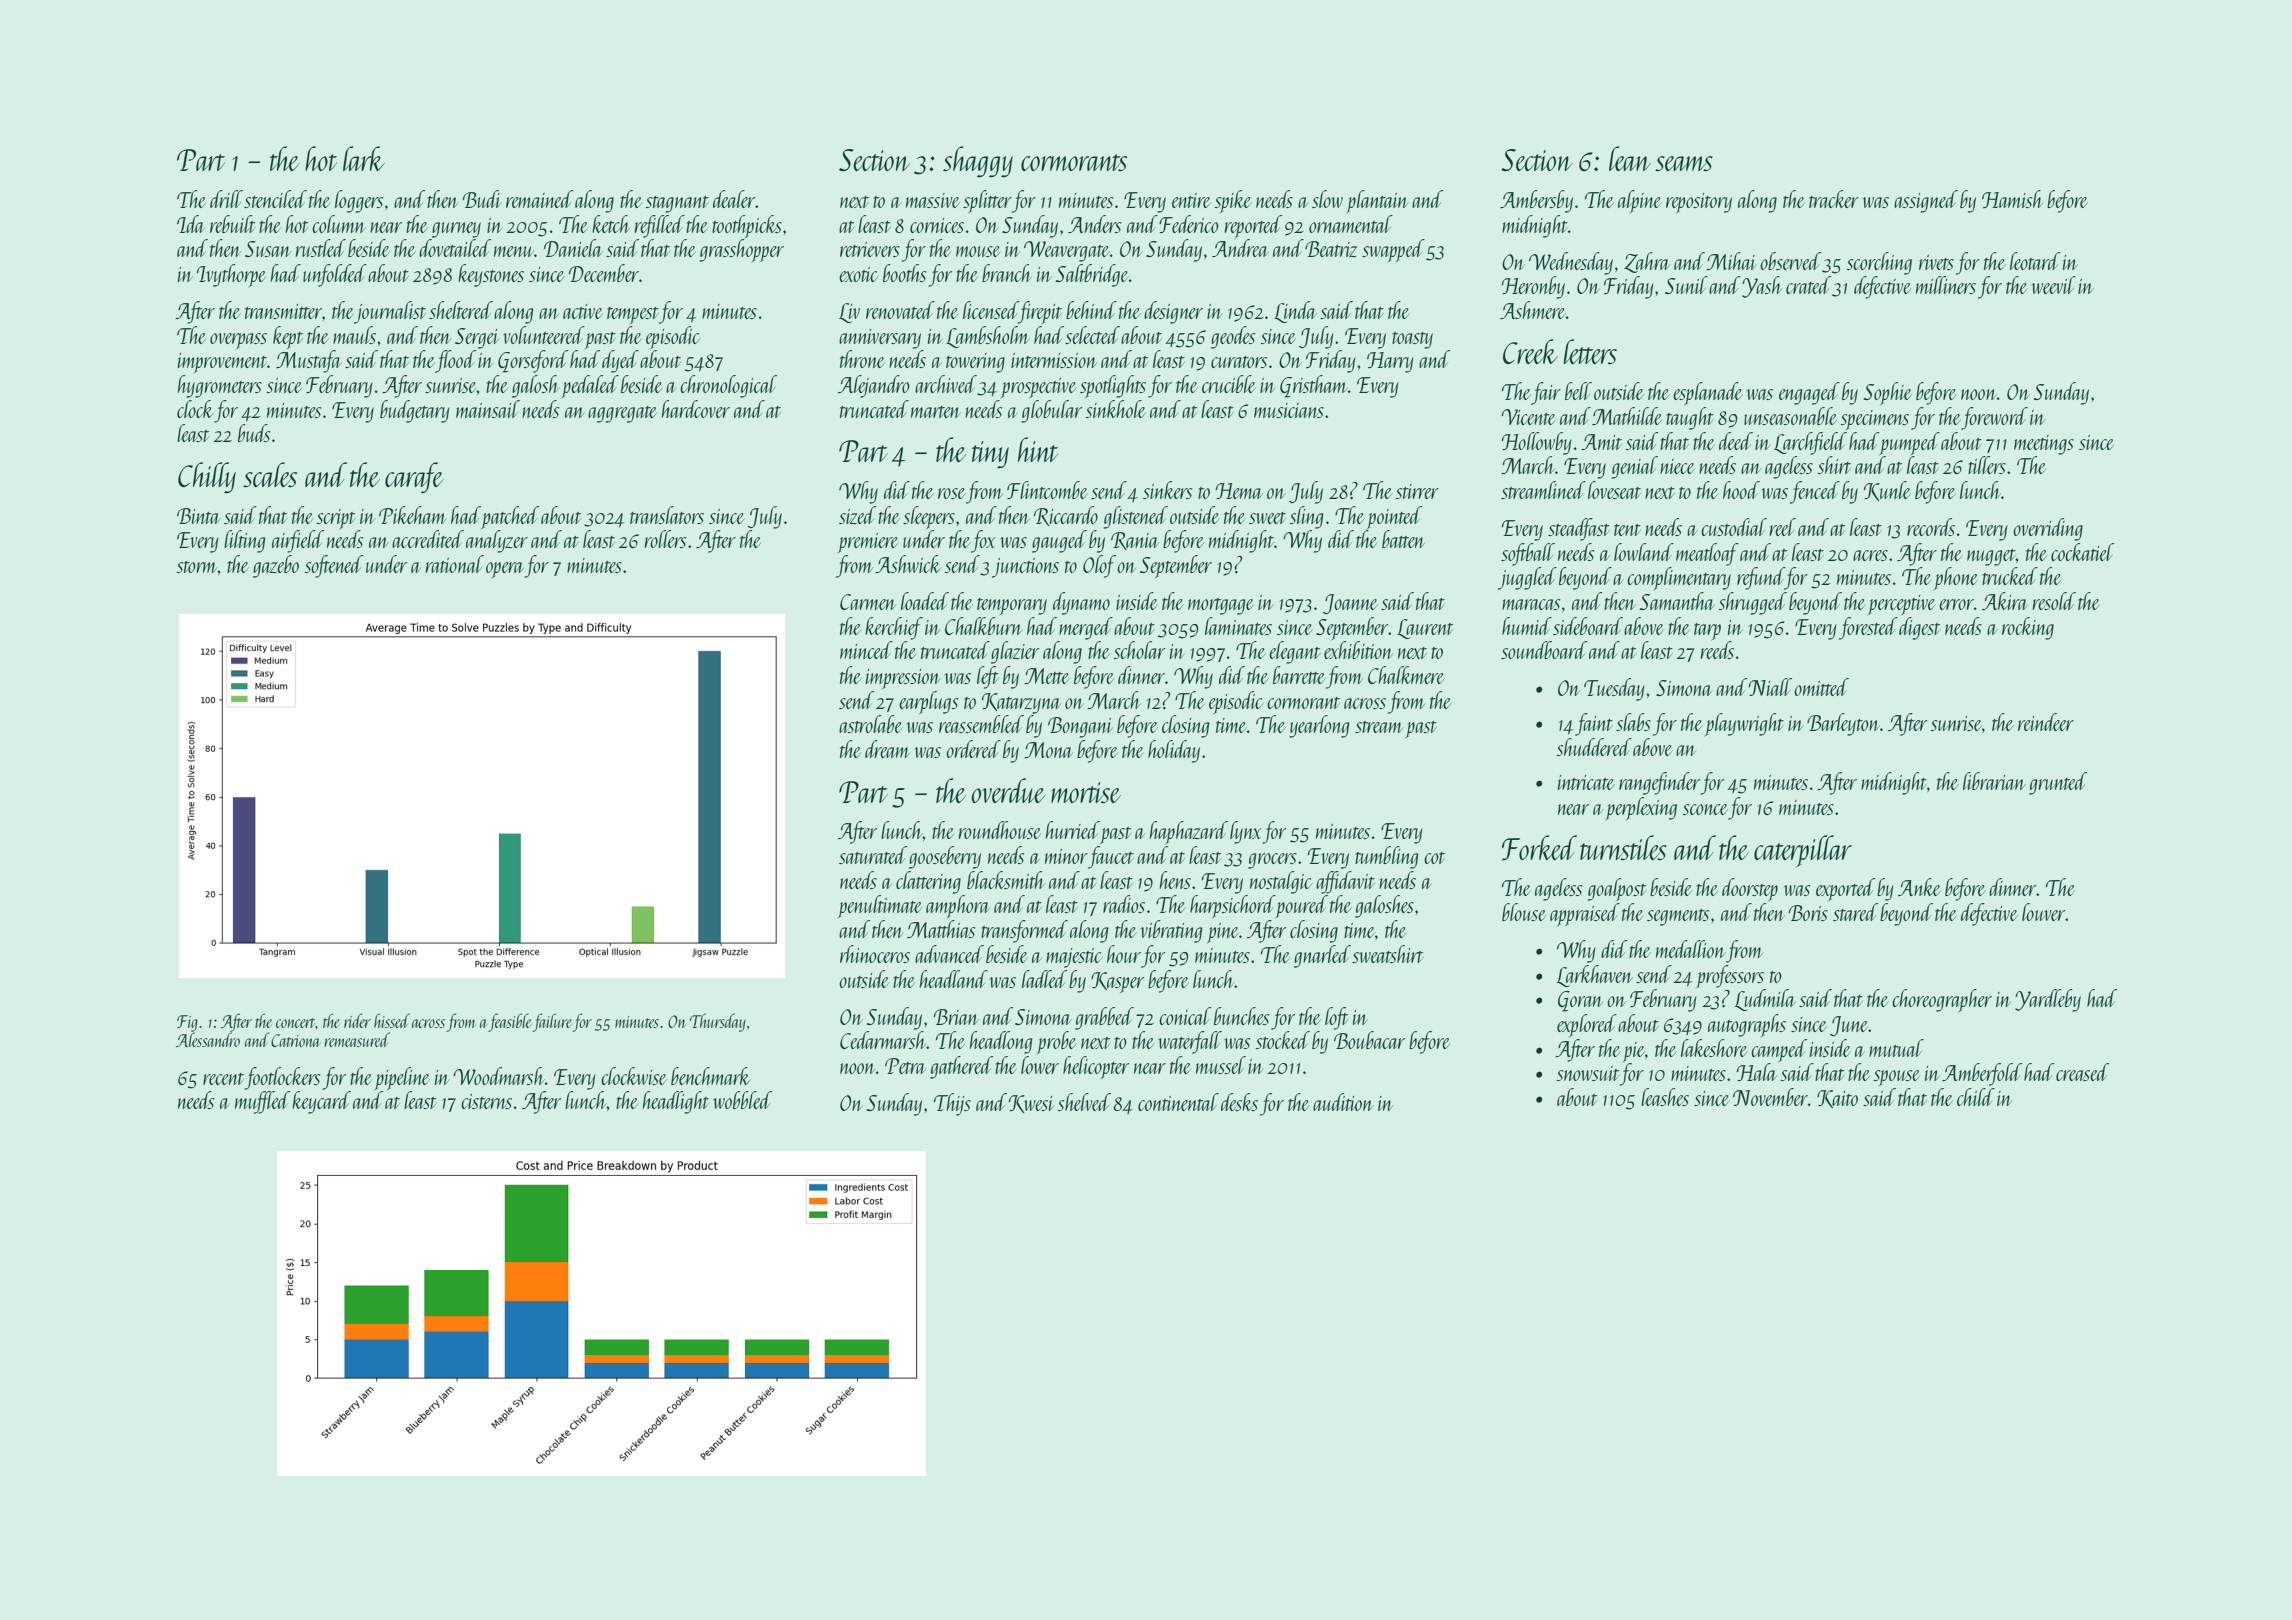 The height and width of the screenshot is (1620, 2292). Describe the element at coordinates (1994, 781) in the screenshot. I see `librarian` at that location.
